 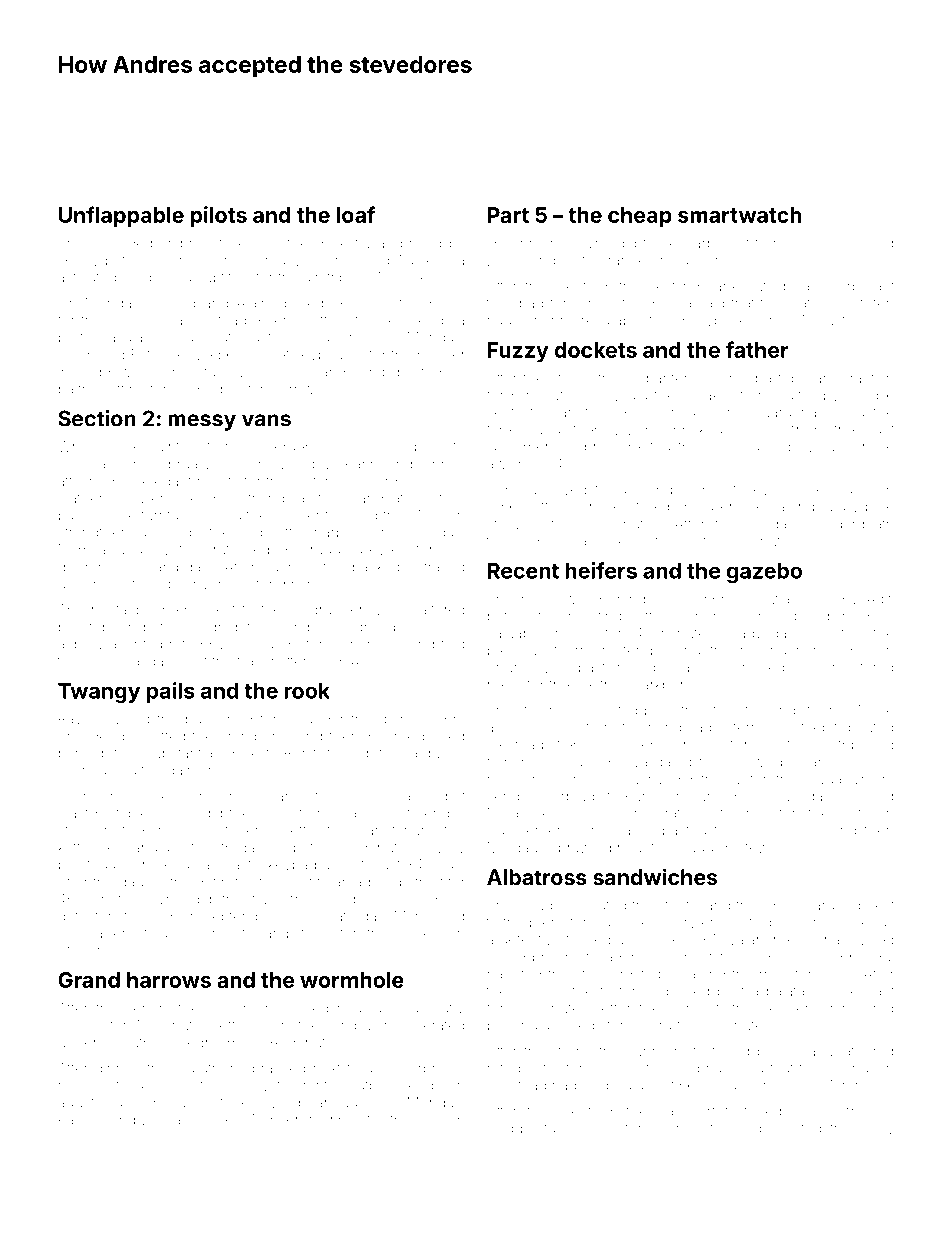 What do you see at coordinates (823, 243) in the screenshot?
I see `Yewmere` at bounding box center [823, 243].
